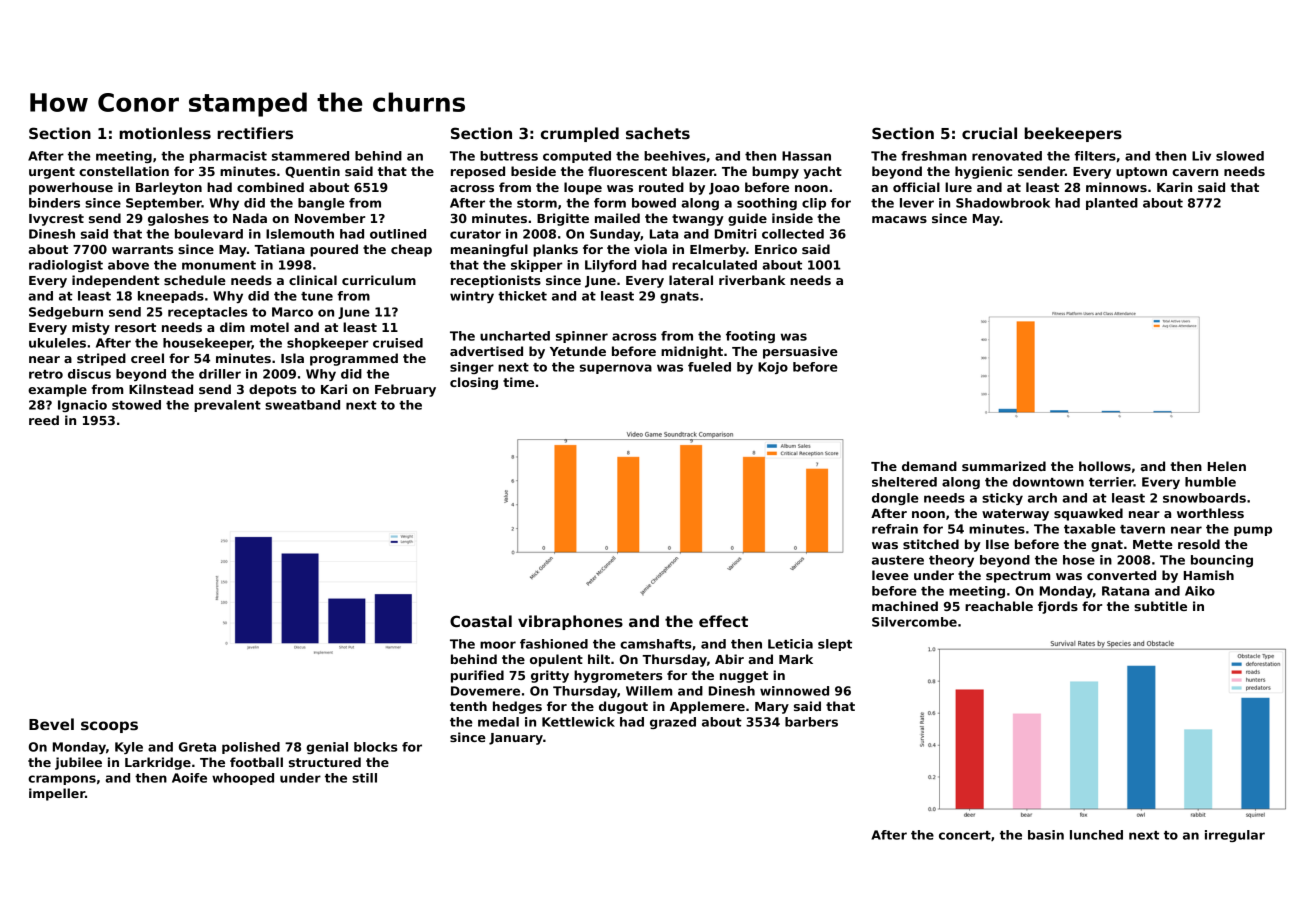 This screenshot has width=1308, height=924. Describe the element at coordinates (1088, 514) in the screenshot. I see `squawked` at that location.
